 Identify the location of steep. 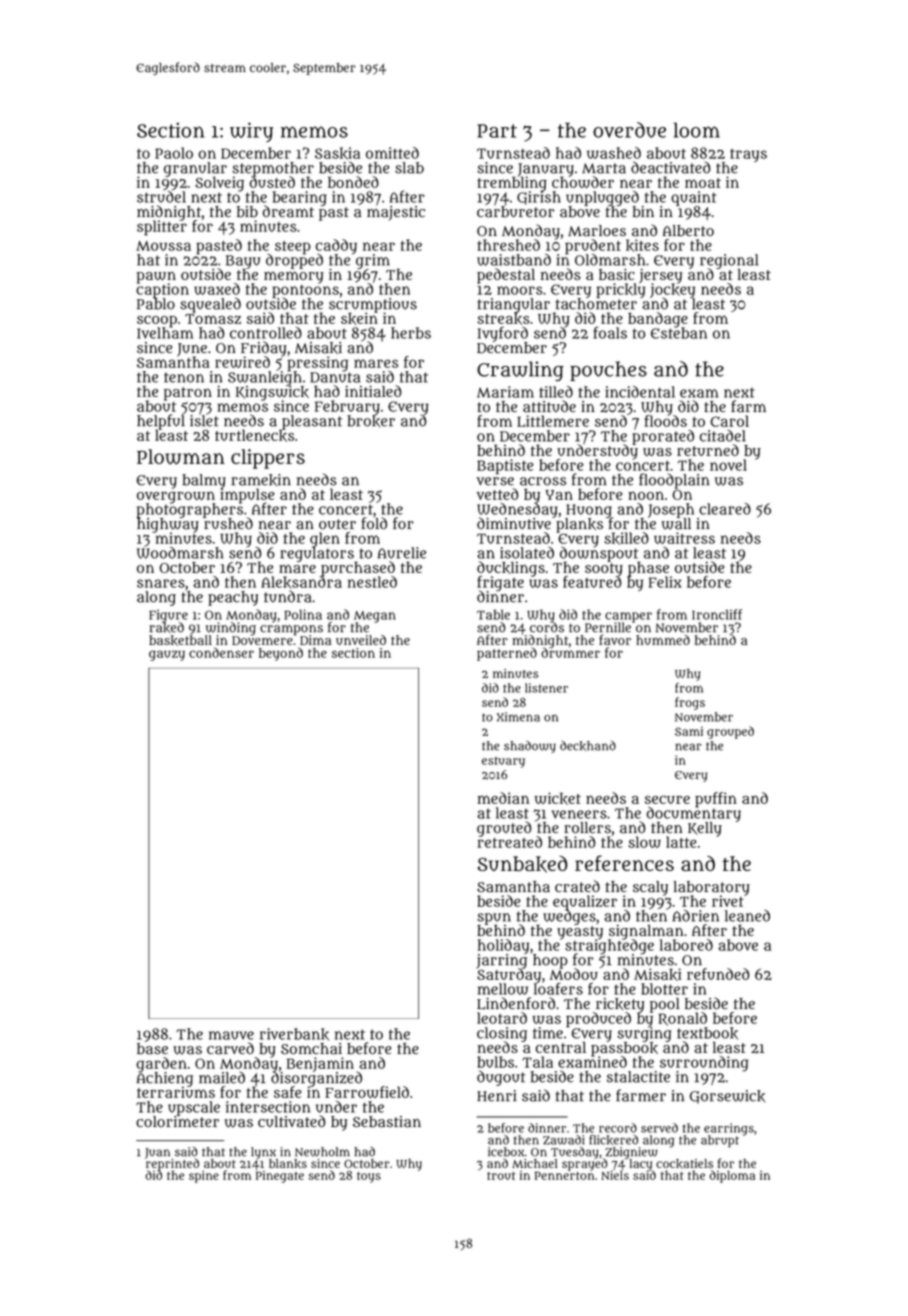
(293, 247).
